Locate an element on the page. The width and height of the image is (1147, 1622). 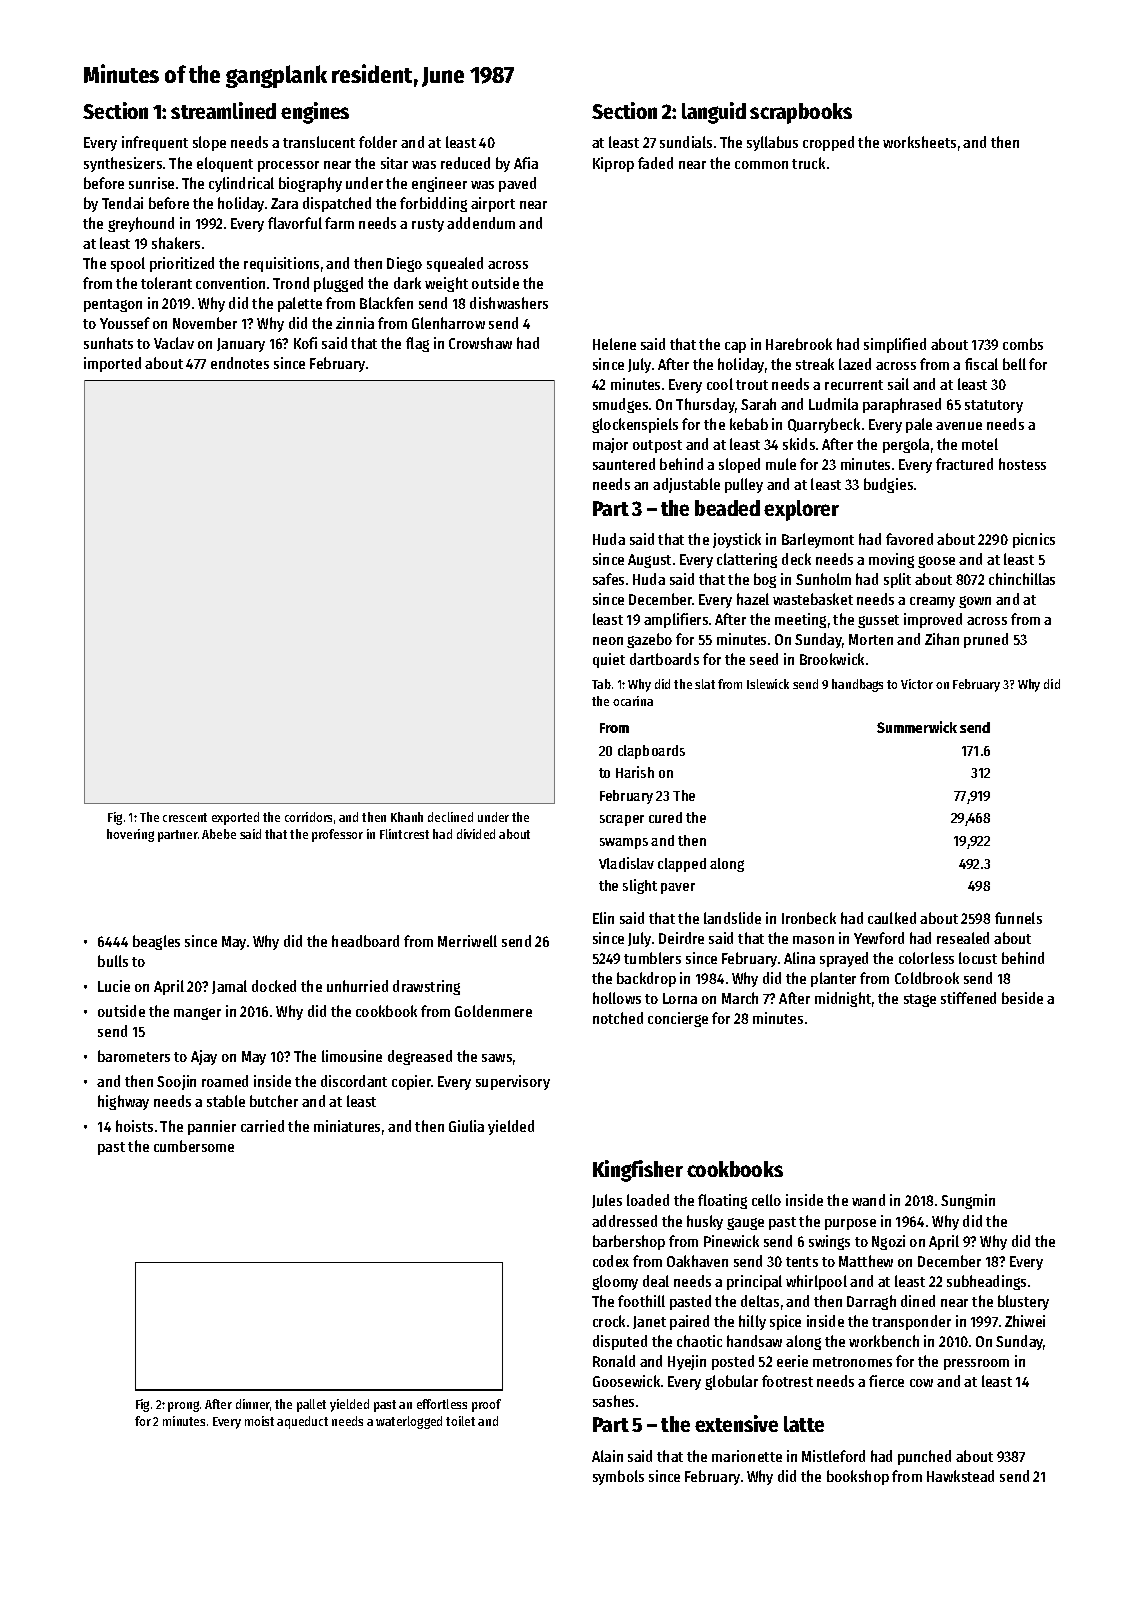
endnotes is located at coordinates (240, 363).
